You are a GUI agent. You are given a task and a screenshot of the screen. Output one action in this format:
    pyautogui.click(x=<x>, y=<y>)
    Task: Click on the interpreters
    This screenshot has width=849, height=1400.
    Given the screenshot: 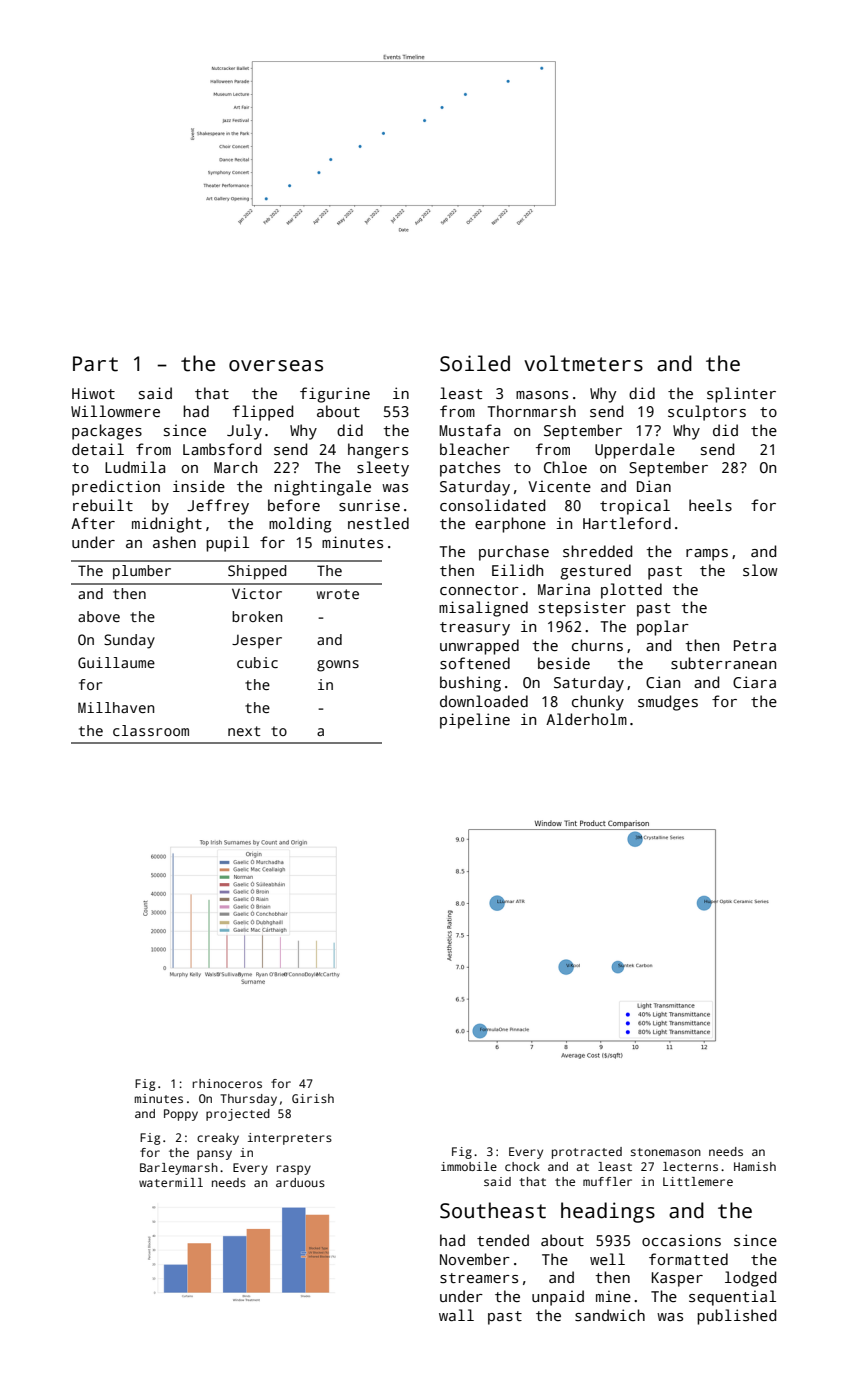 What is the action you would take?
    pyautogui.click(x=290, y=1139)
